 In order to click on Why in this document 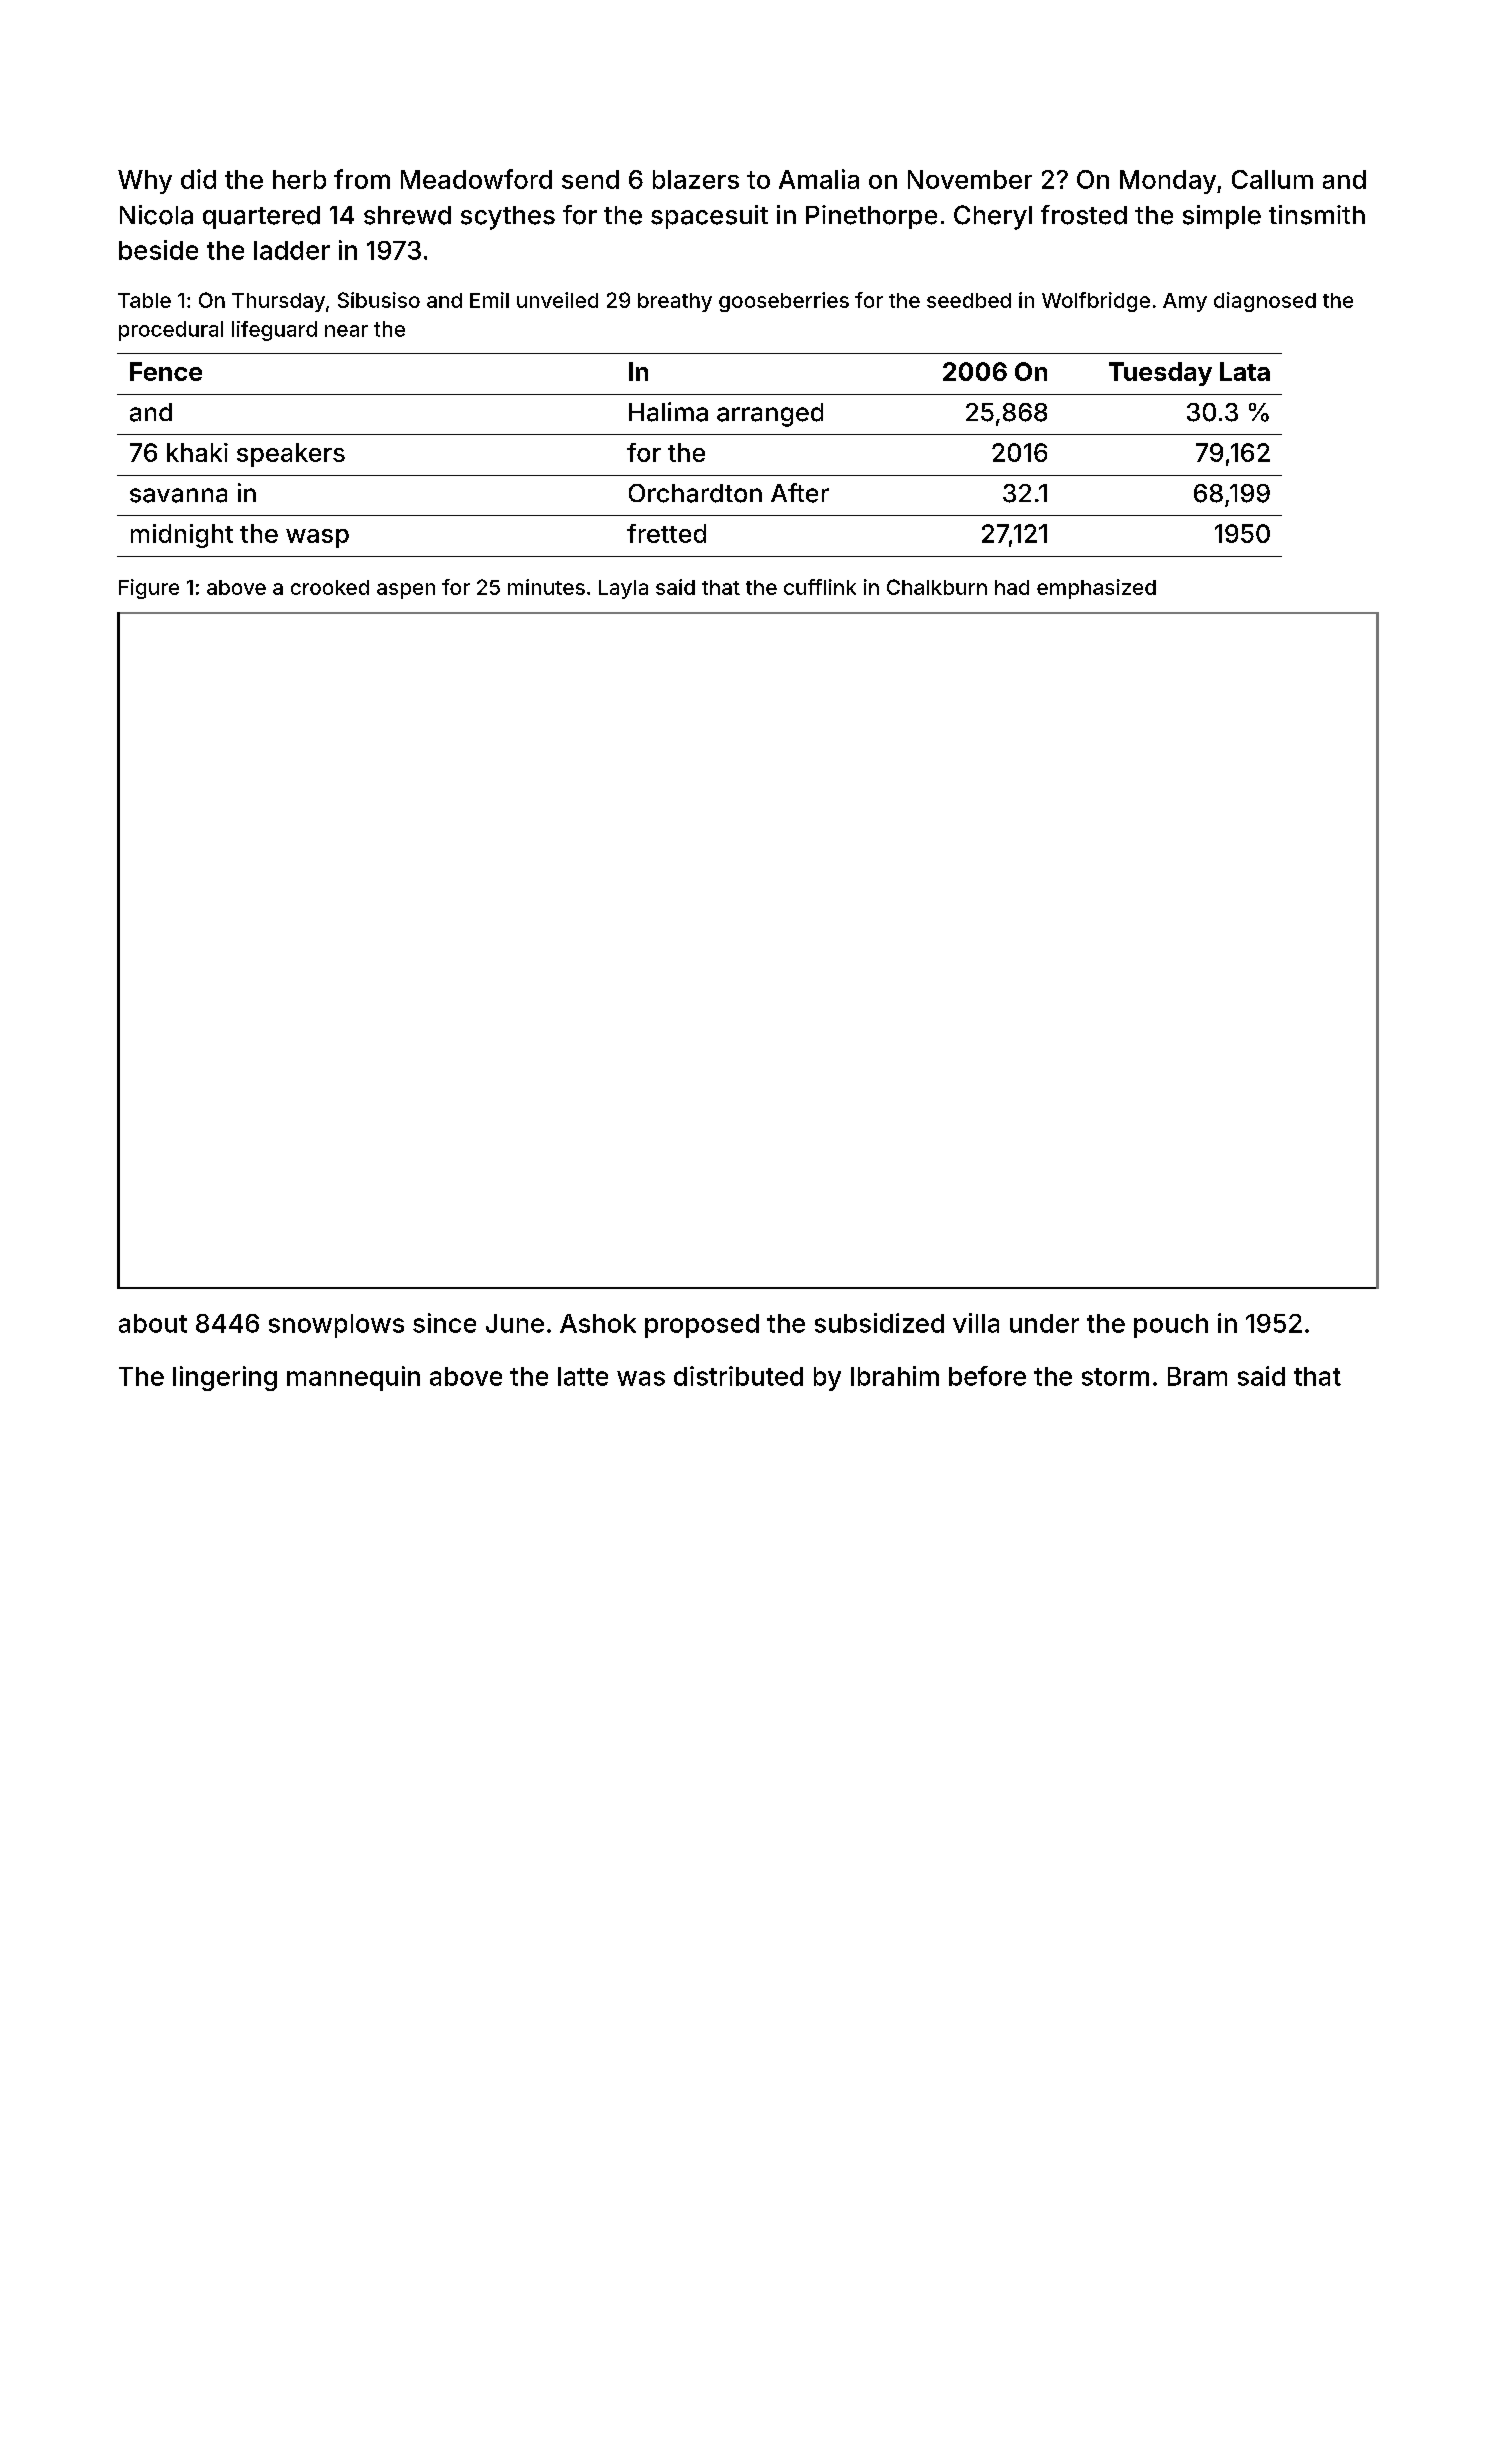, I will do `click(145, 182)`.
